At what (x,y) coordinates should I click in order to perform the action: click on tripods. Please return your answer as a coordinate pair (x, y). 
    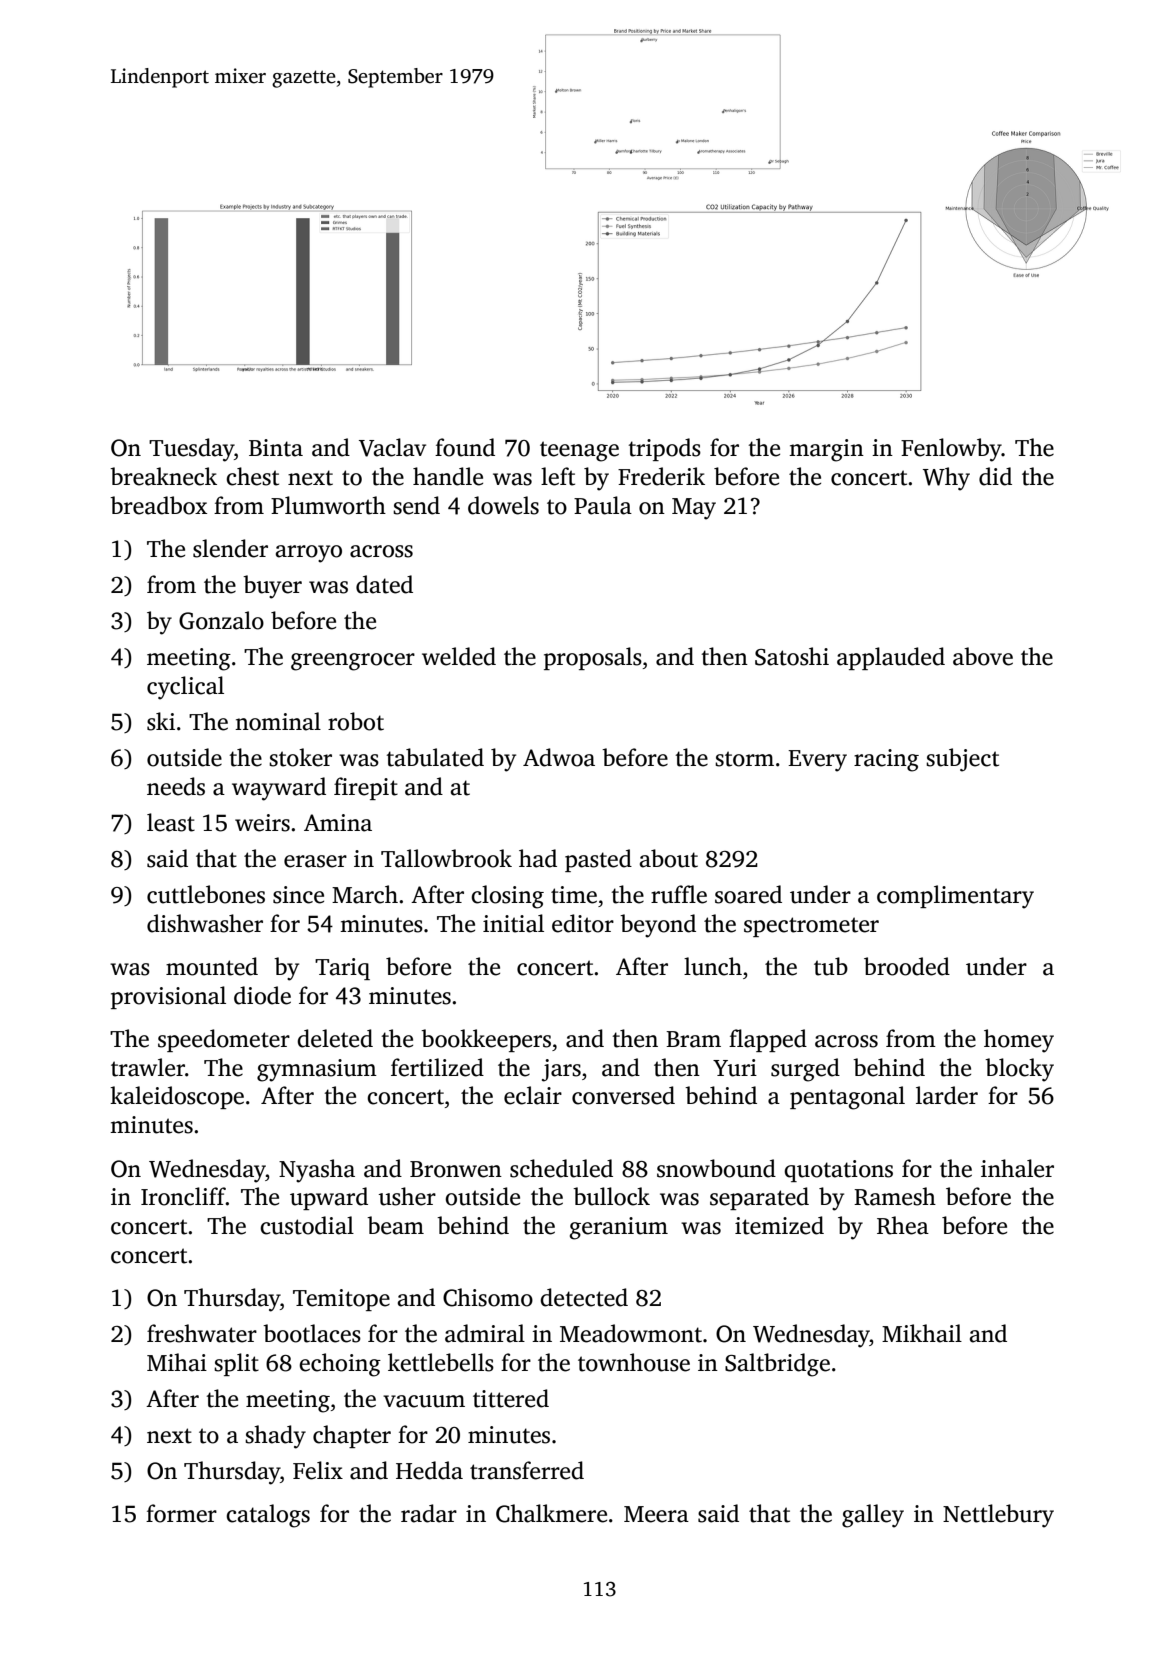
    Looking at the image, I should click on (664, 449).
